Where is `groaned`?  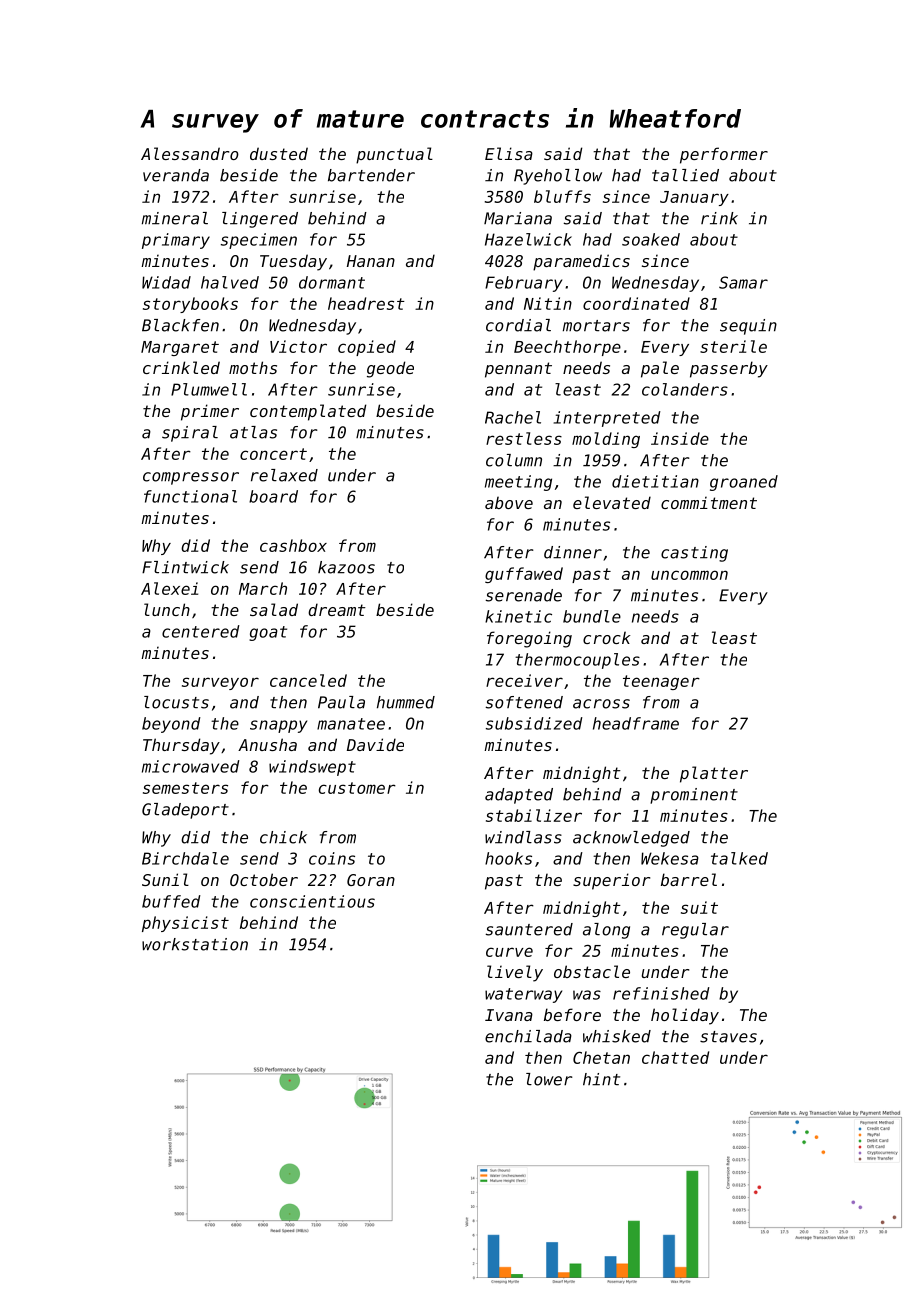
groaned is located at coordinates (744, 483).
